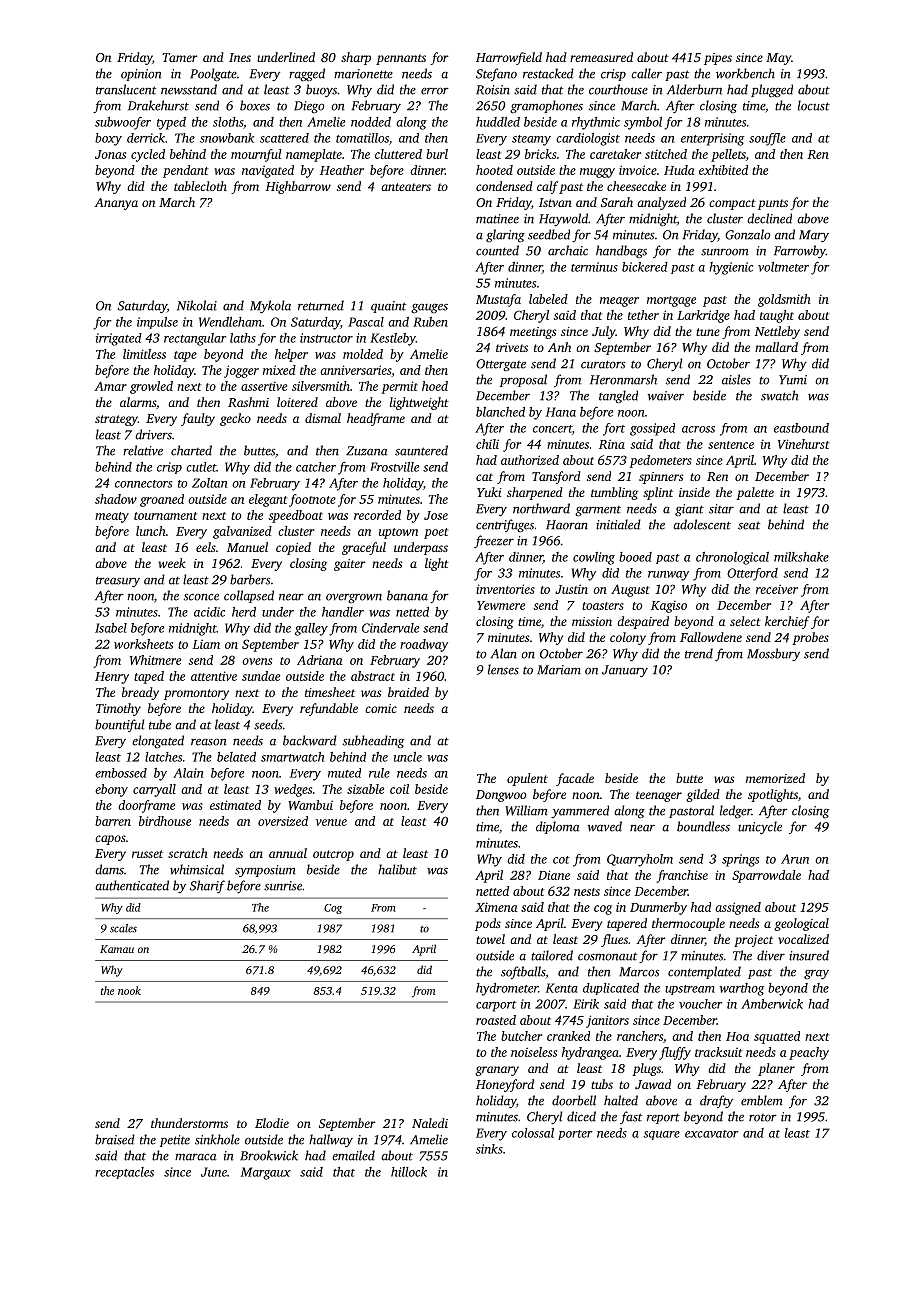 The image size is (924, 1308). Describe the element at coordinates (401, 59) in the image. I see `pennants` at that location.
